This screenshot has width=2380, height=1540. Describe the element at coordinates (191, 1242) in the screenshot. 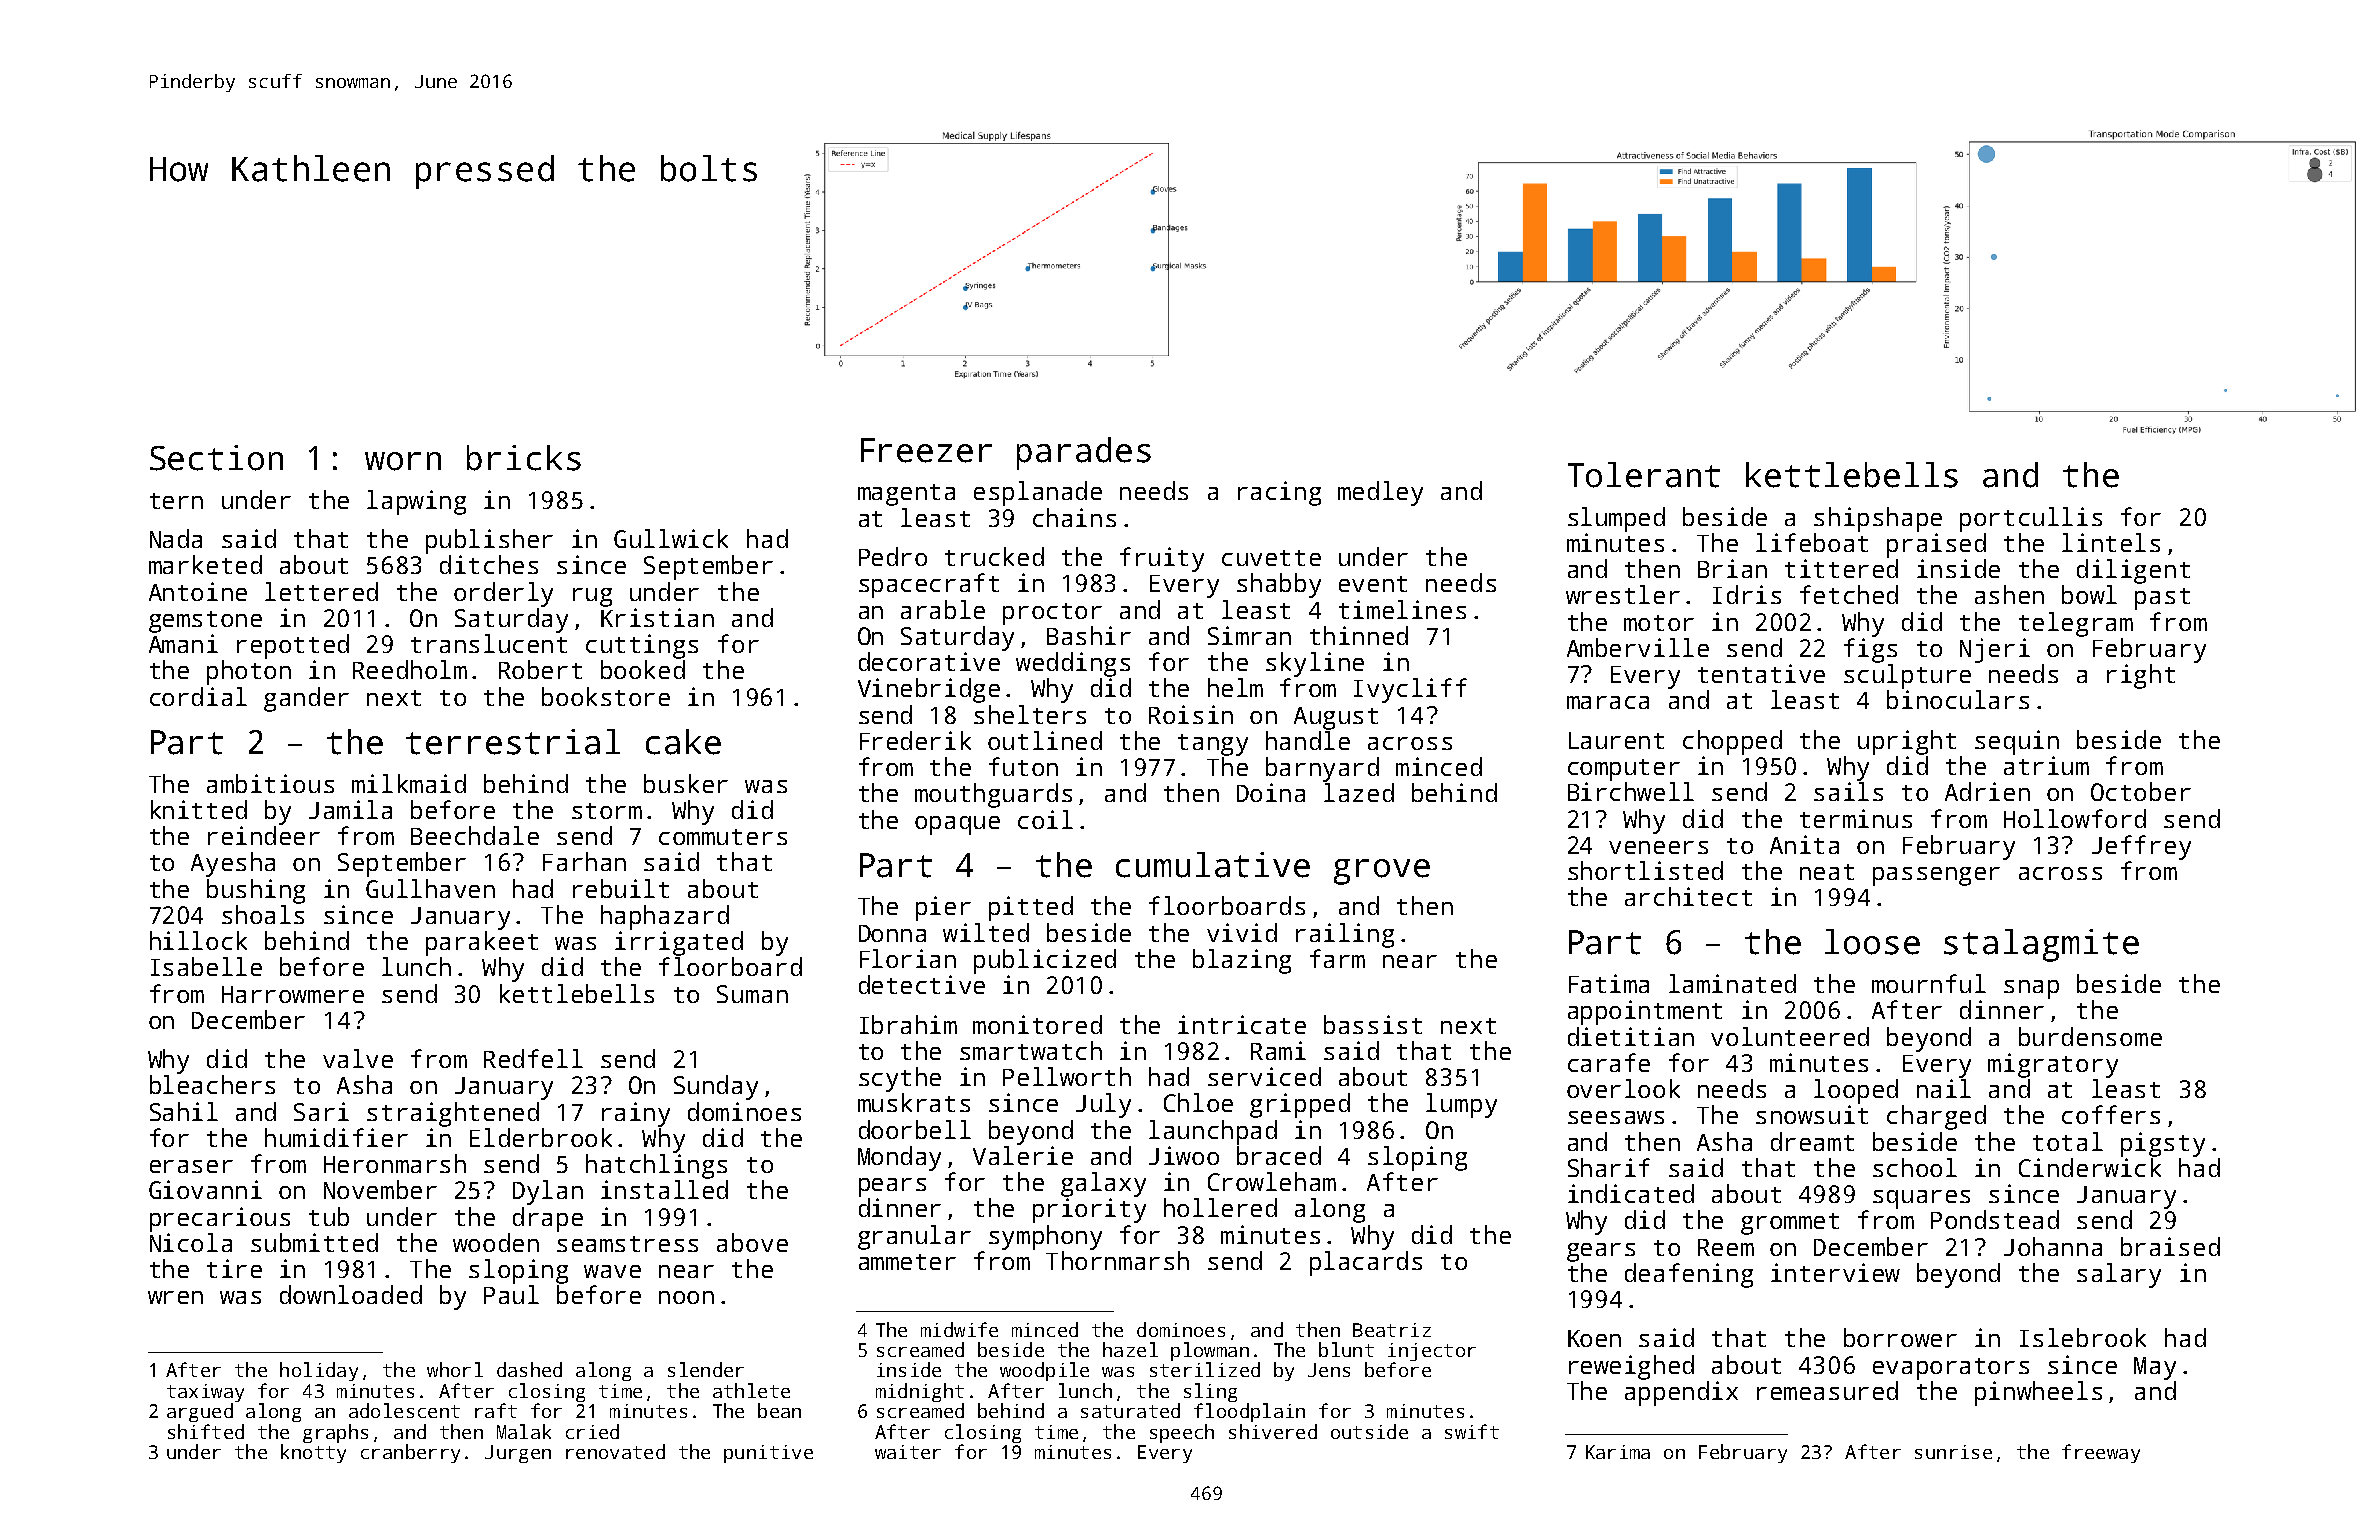

I see `Nicola` at that location.
